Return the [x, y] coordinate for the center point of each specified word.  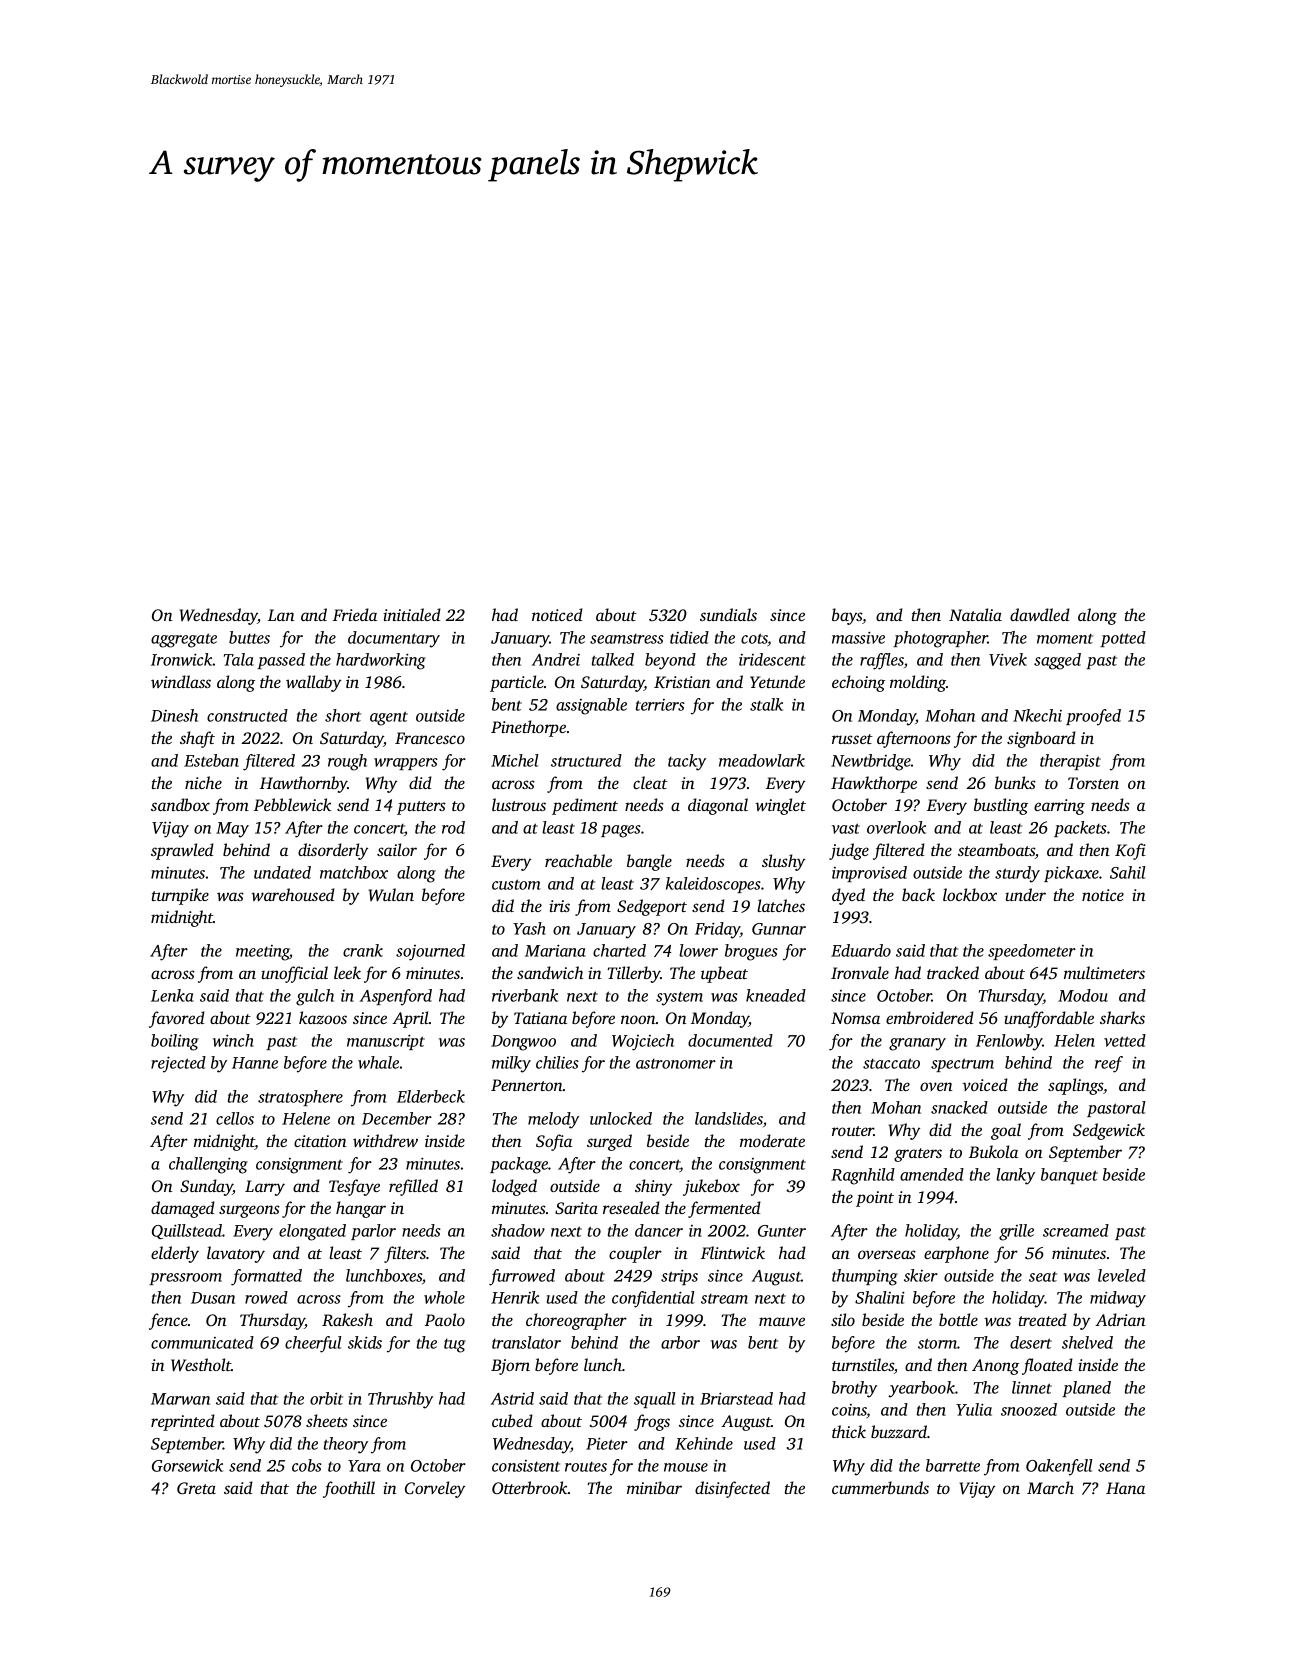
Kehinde [704, 1443]
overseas [887, 1254]
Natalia [975, 614]
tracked [953, 972]
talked [613, 659]
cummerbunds [880, 1487]
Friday [717, 930]
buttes [249, 637]
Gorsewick [187, 1465]
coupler [635, 1254]
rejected [178, 1064]
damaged [183, 1209]
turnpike [180, 896]
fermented [724, 1209]
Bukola [993, 1151]
